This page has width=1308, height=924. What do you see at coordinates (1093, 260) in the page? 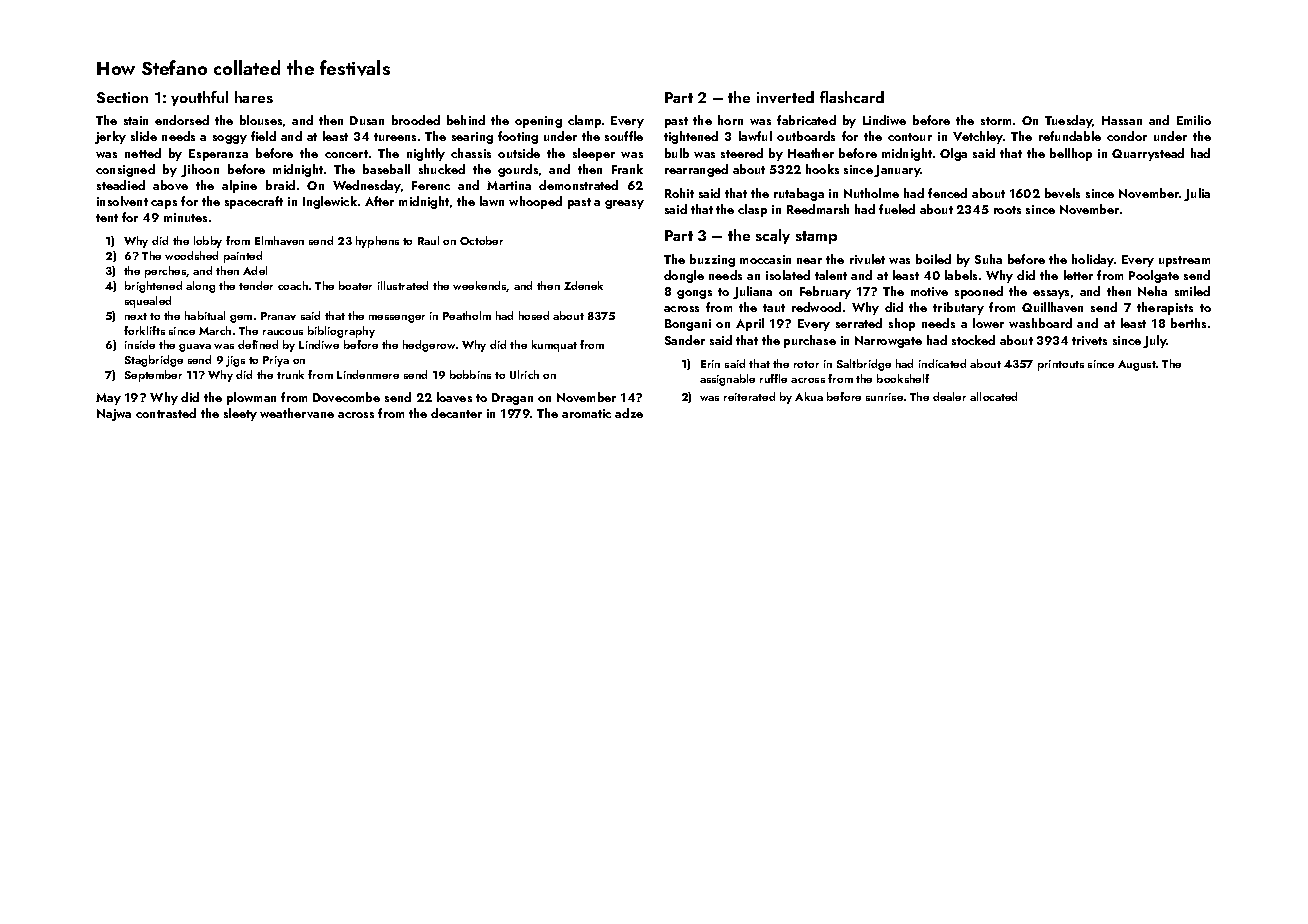
I see `holiday` at bounding box center [1093, 260].
